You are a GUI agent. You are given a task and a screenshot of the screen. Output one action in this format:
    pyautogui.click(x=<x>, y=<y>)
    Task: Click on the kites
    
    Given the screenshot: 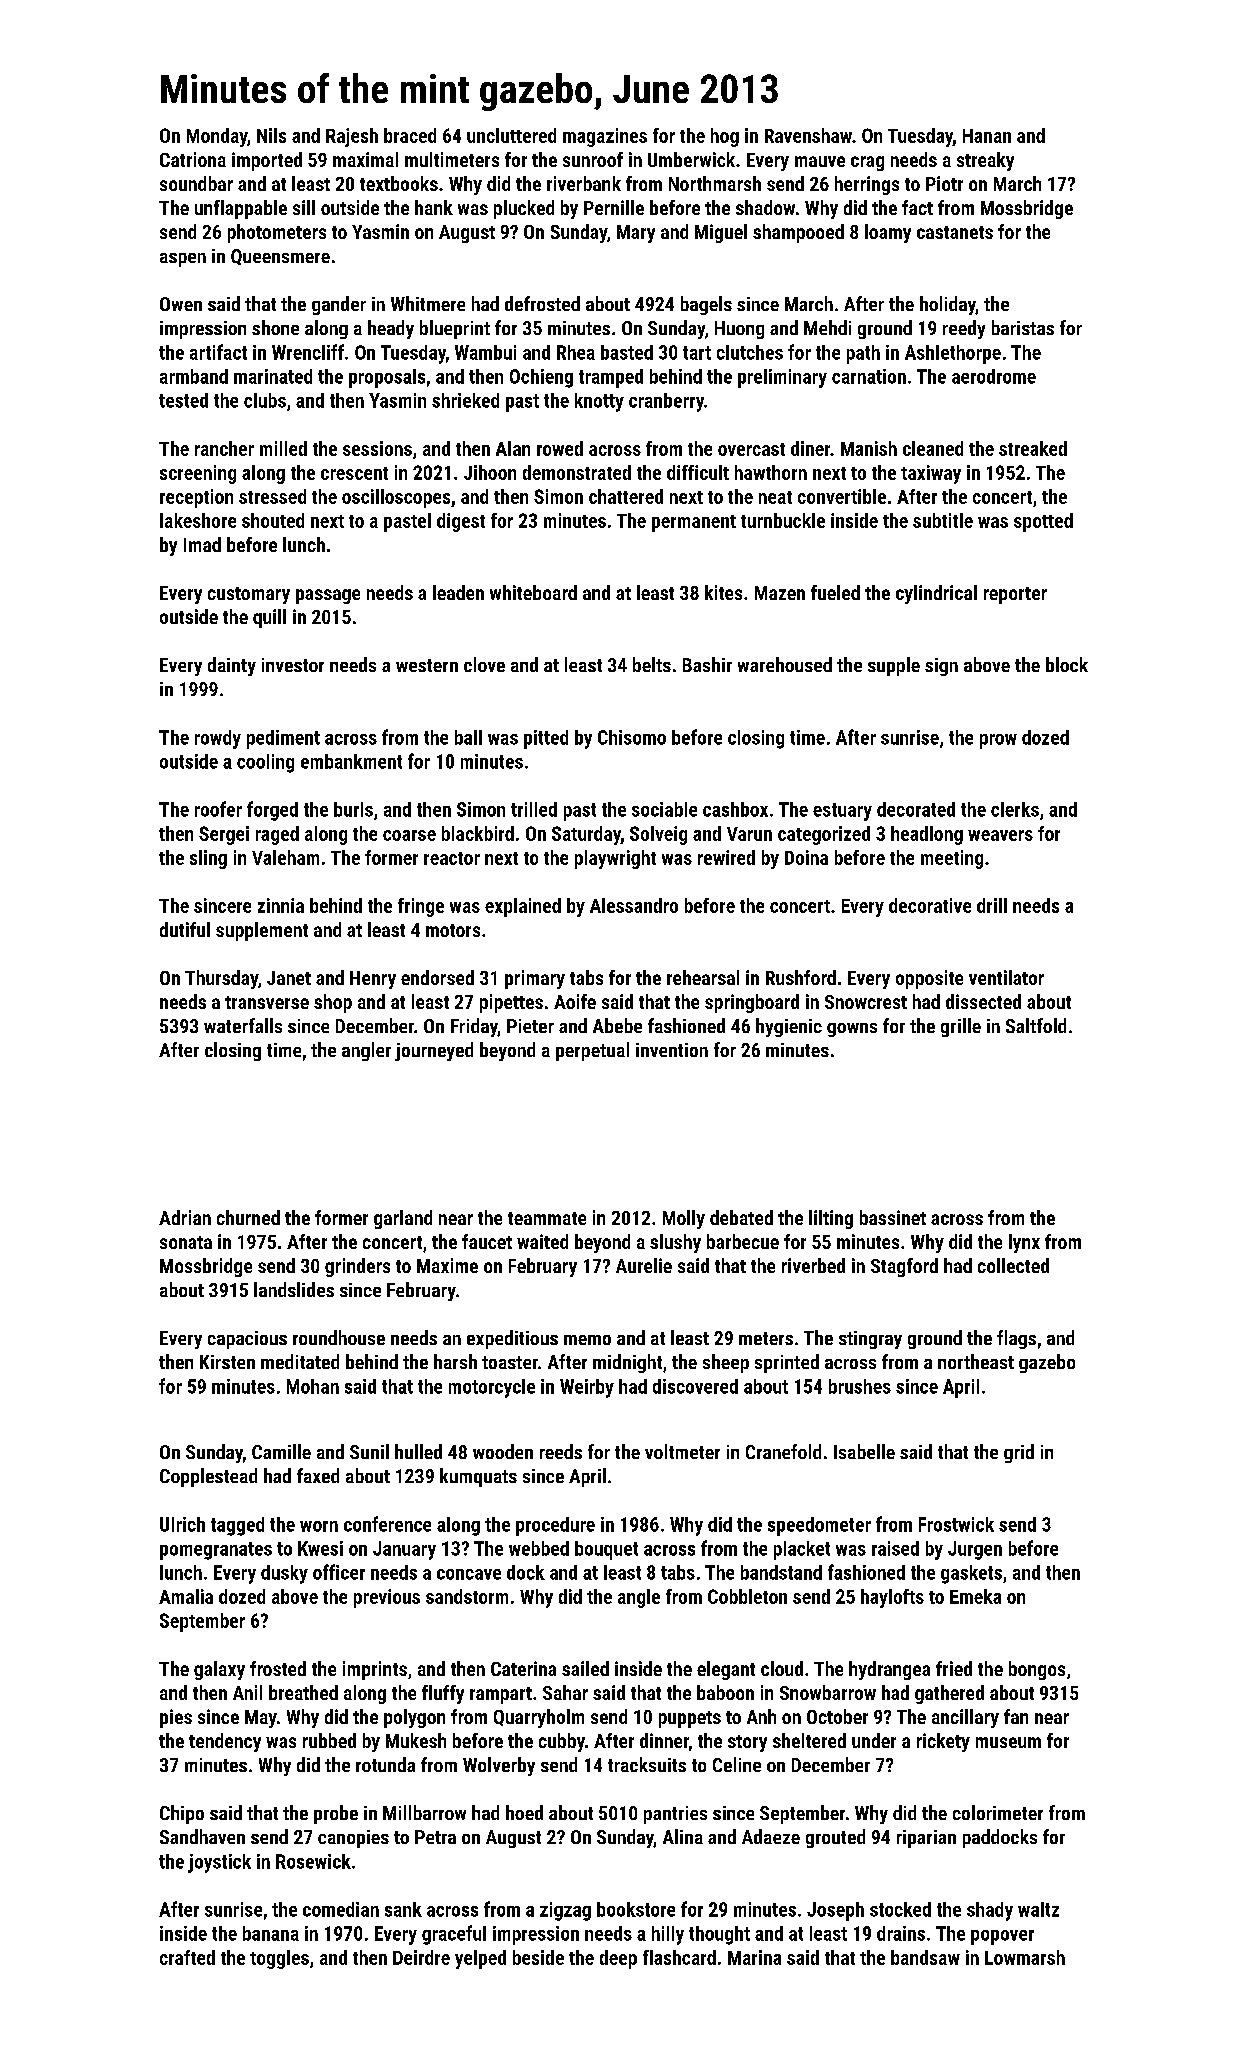 What is the action you would take?
    pyautogui.click(x=723, y=592)
